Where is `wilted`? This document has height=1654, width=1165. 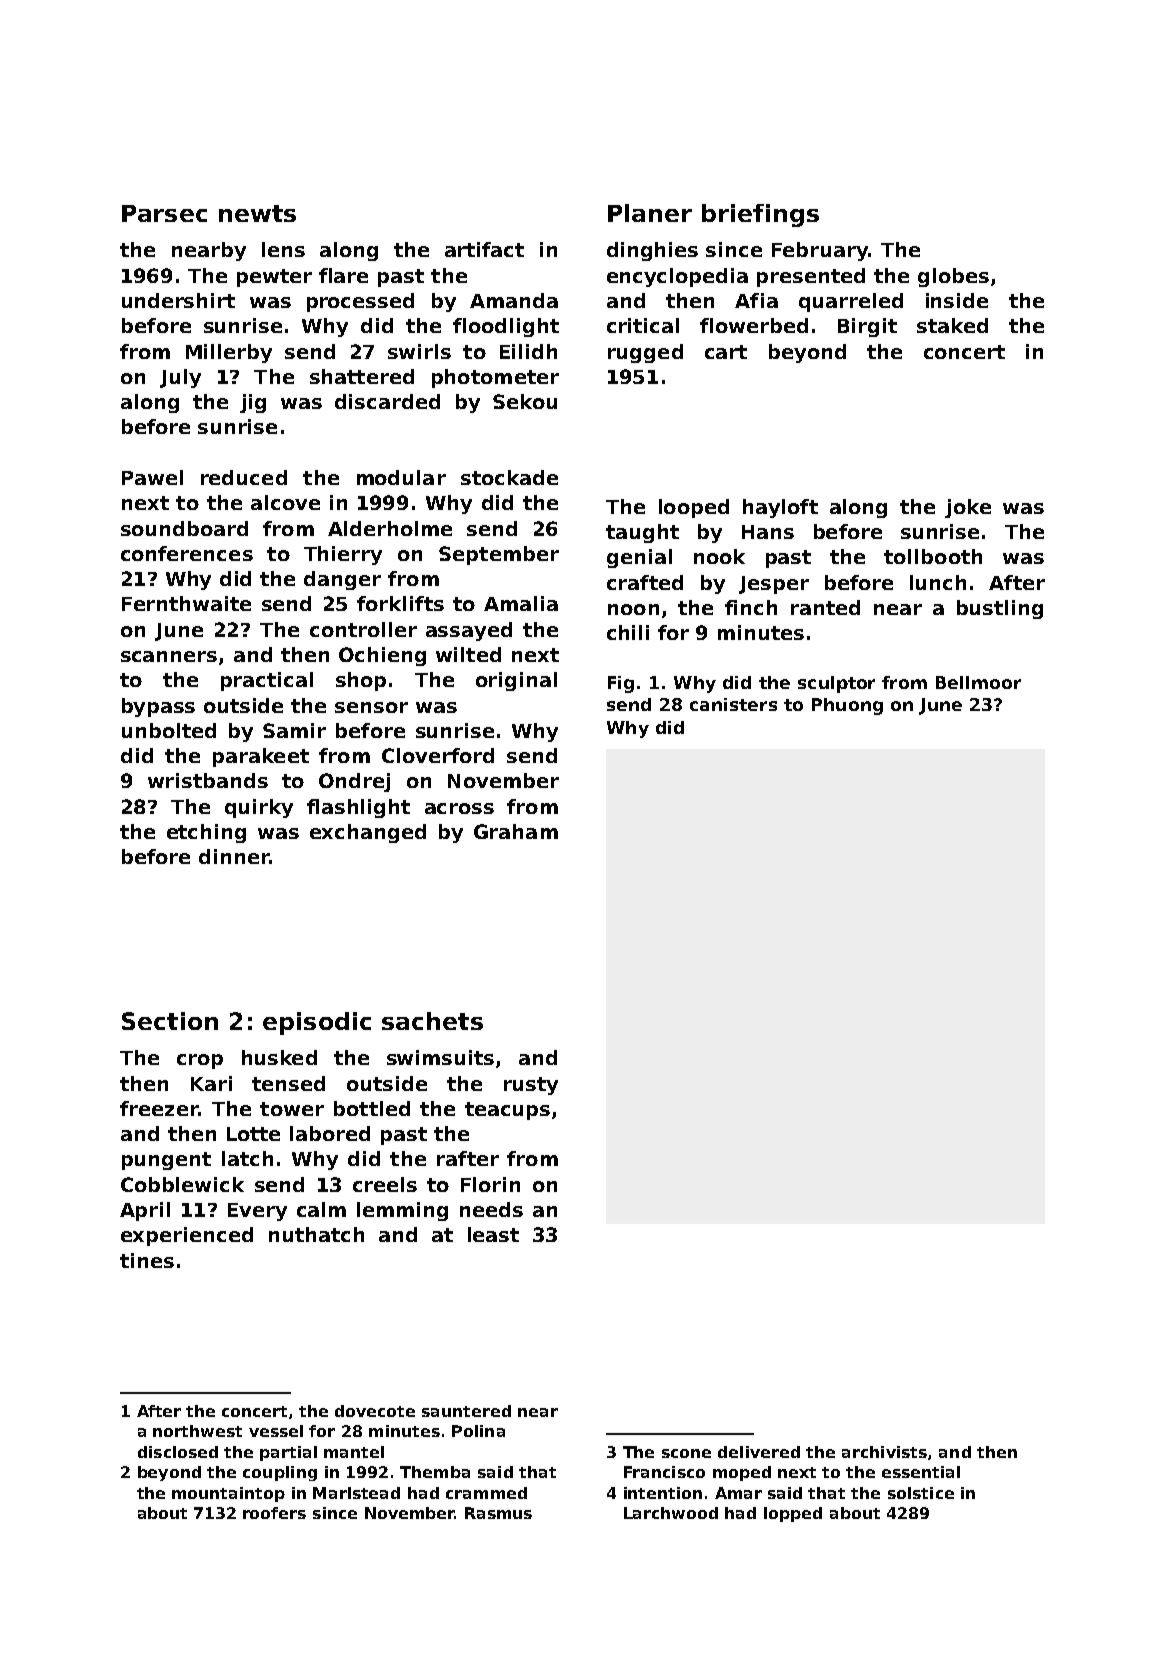 wilted is located at coordinates (468, 654).
